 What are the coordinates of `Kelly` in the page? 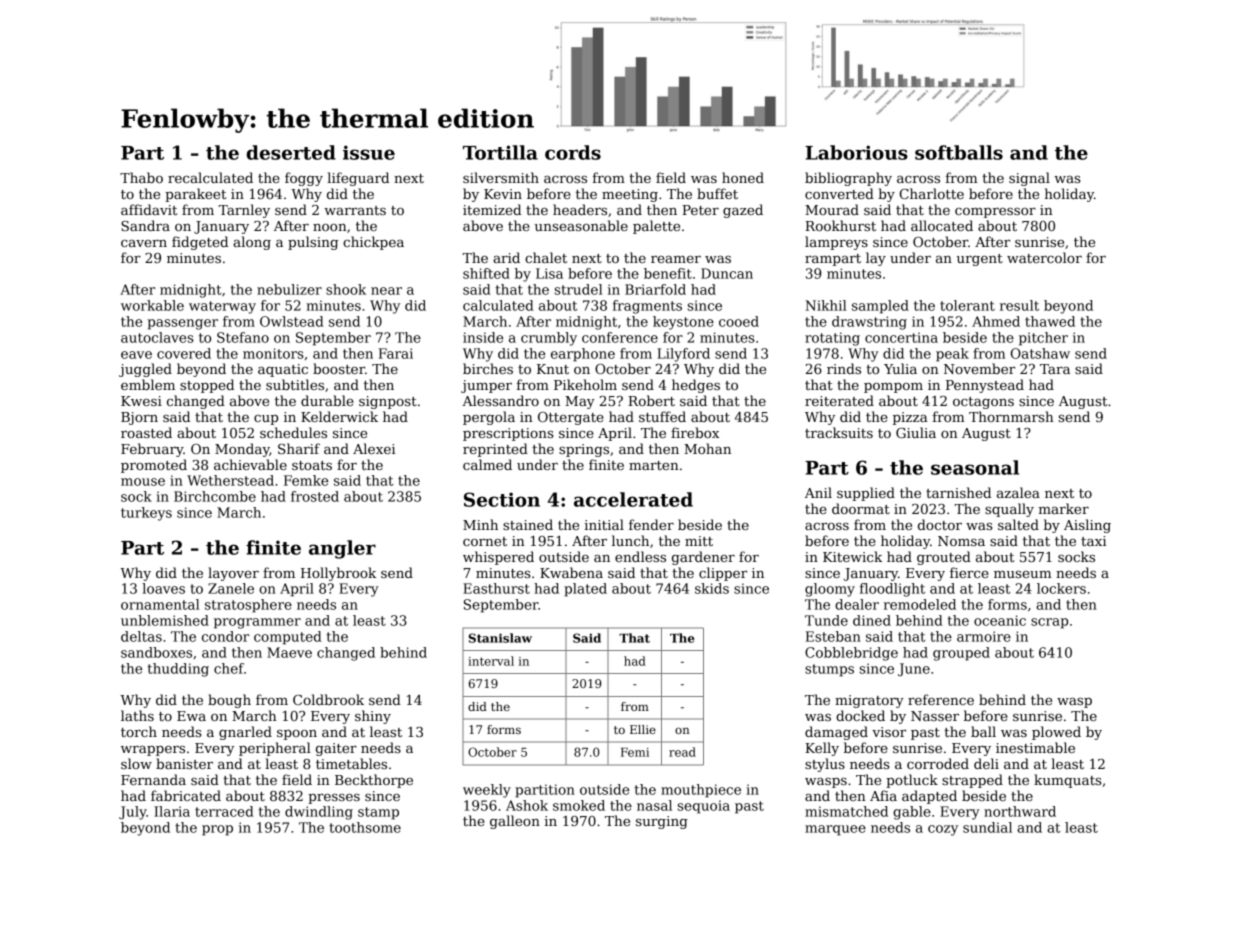 It's located at (822, 749).
